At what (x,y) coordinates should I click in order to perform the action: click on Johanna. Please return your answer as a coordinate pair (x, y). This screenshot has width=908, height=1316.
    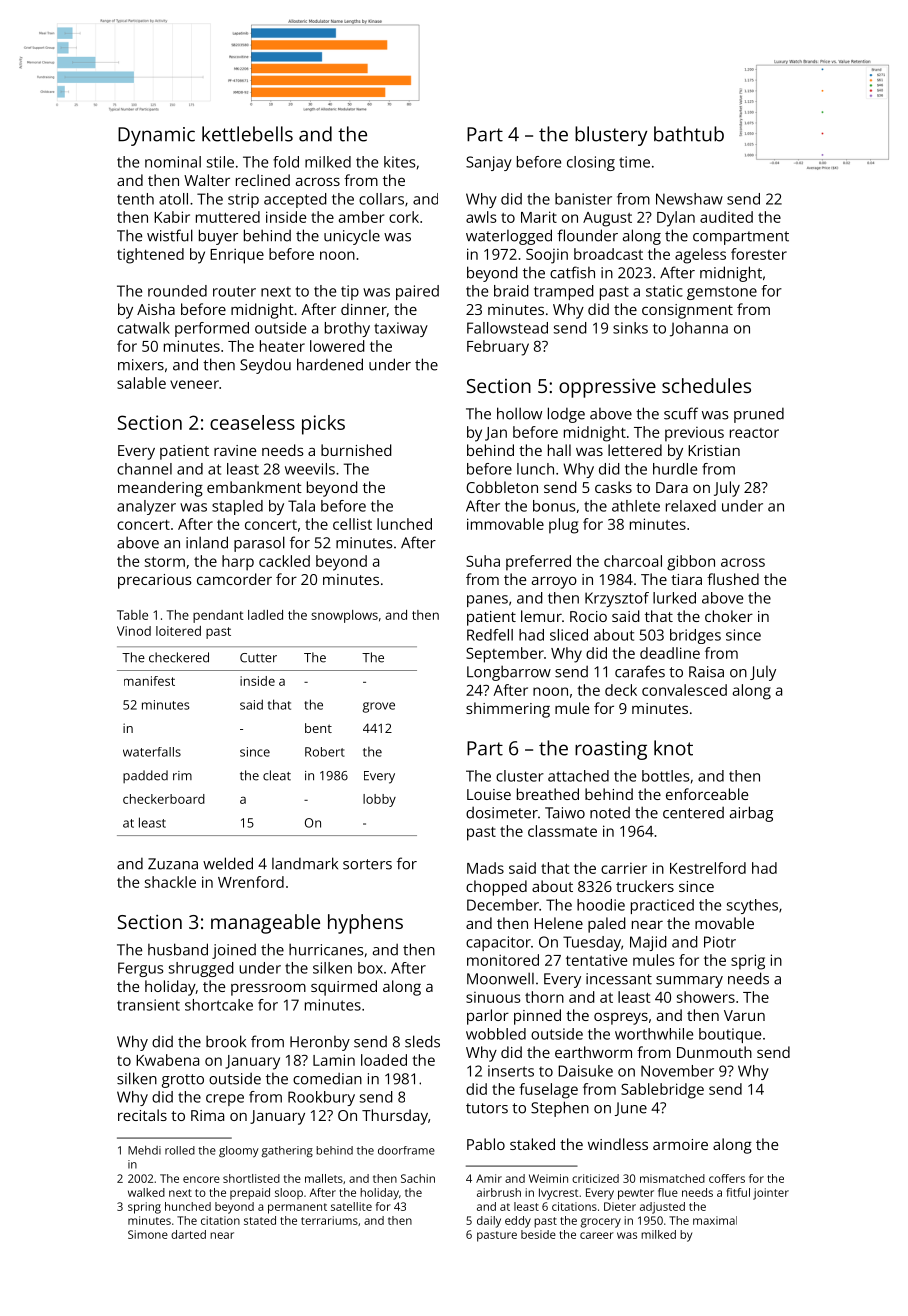
    Looking at the image, I should click on (699, 329).
